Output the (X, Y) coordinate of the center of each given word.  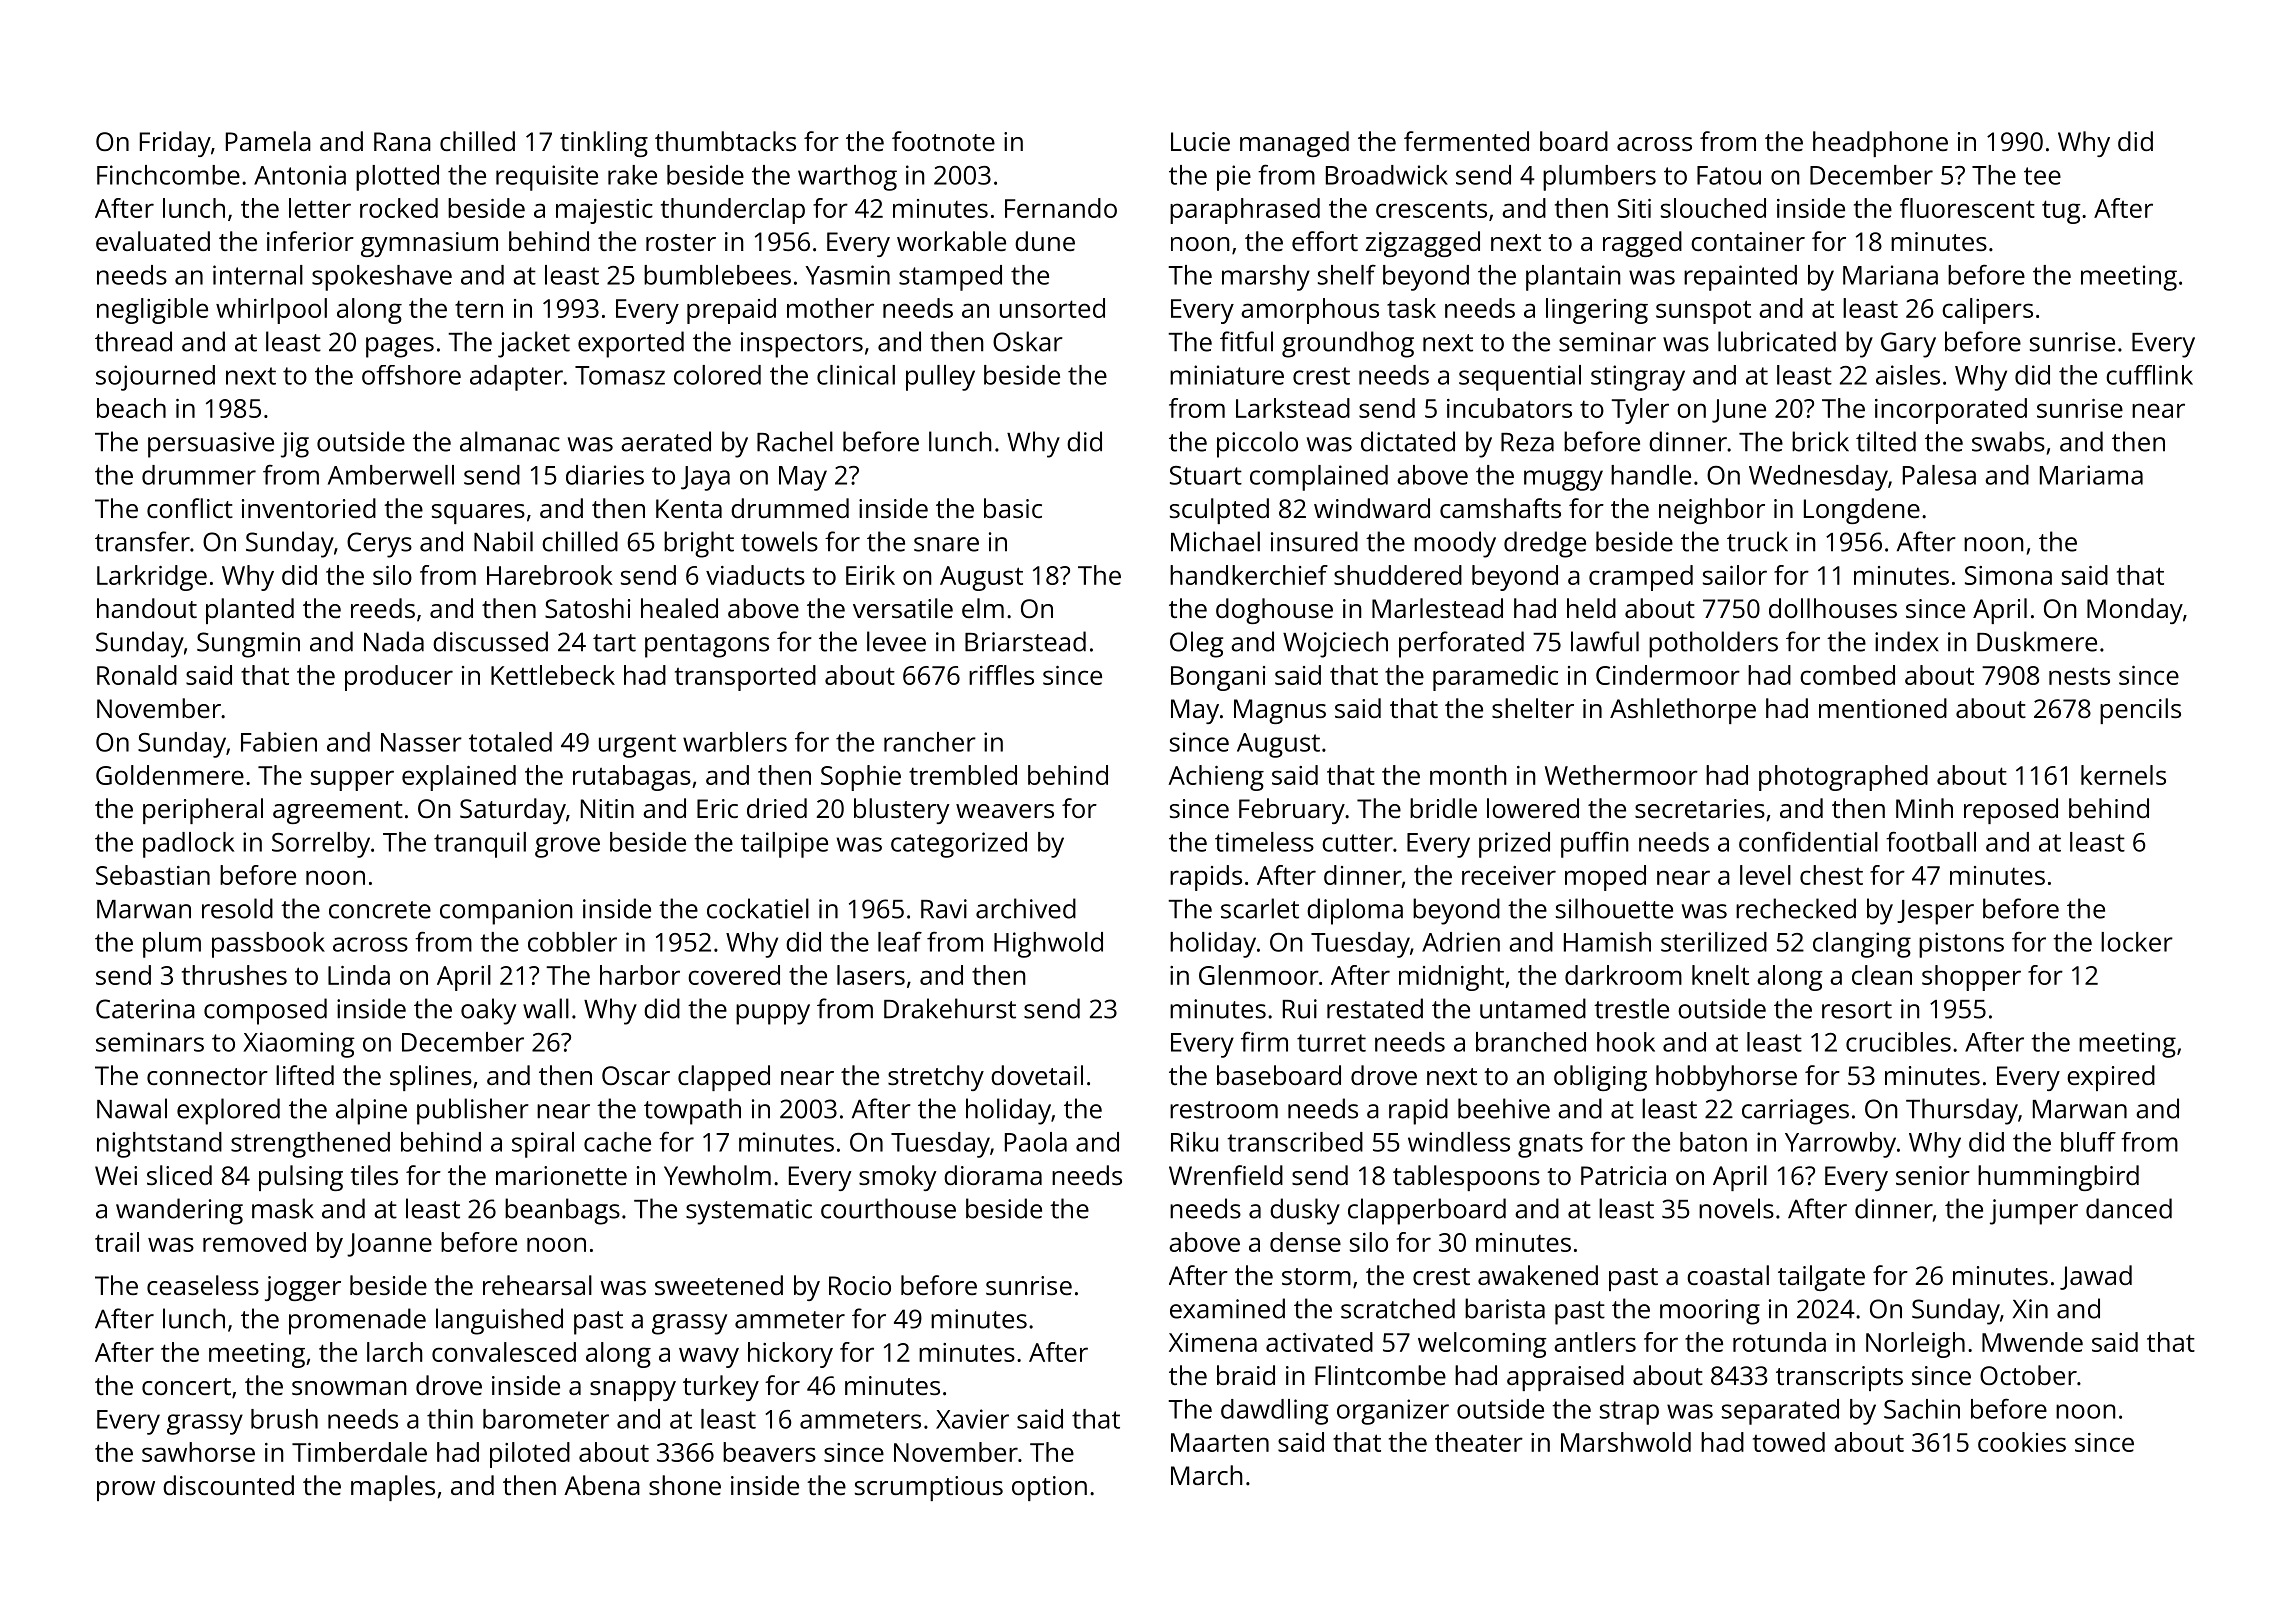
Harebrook (550, 575)
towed (1789, 1442)
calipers (1987, 311)
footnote (943, 141)
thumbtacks (725, 141)
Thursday (1962, 1111)
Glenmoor (1259, 975)
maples (393, 1488)
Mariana (1890, 275)
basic (1013, 508)
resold (237, 908)
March (1207, 1475)
